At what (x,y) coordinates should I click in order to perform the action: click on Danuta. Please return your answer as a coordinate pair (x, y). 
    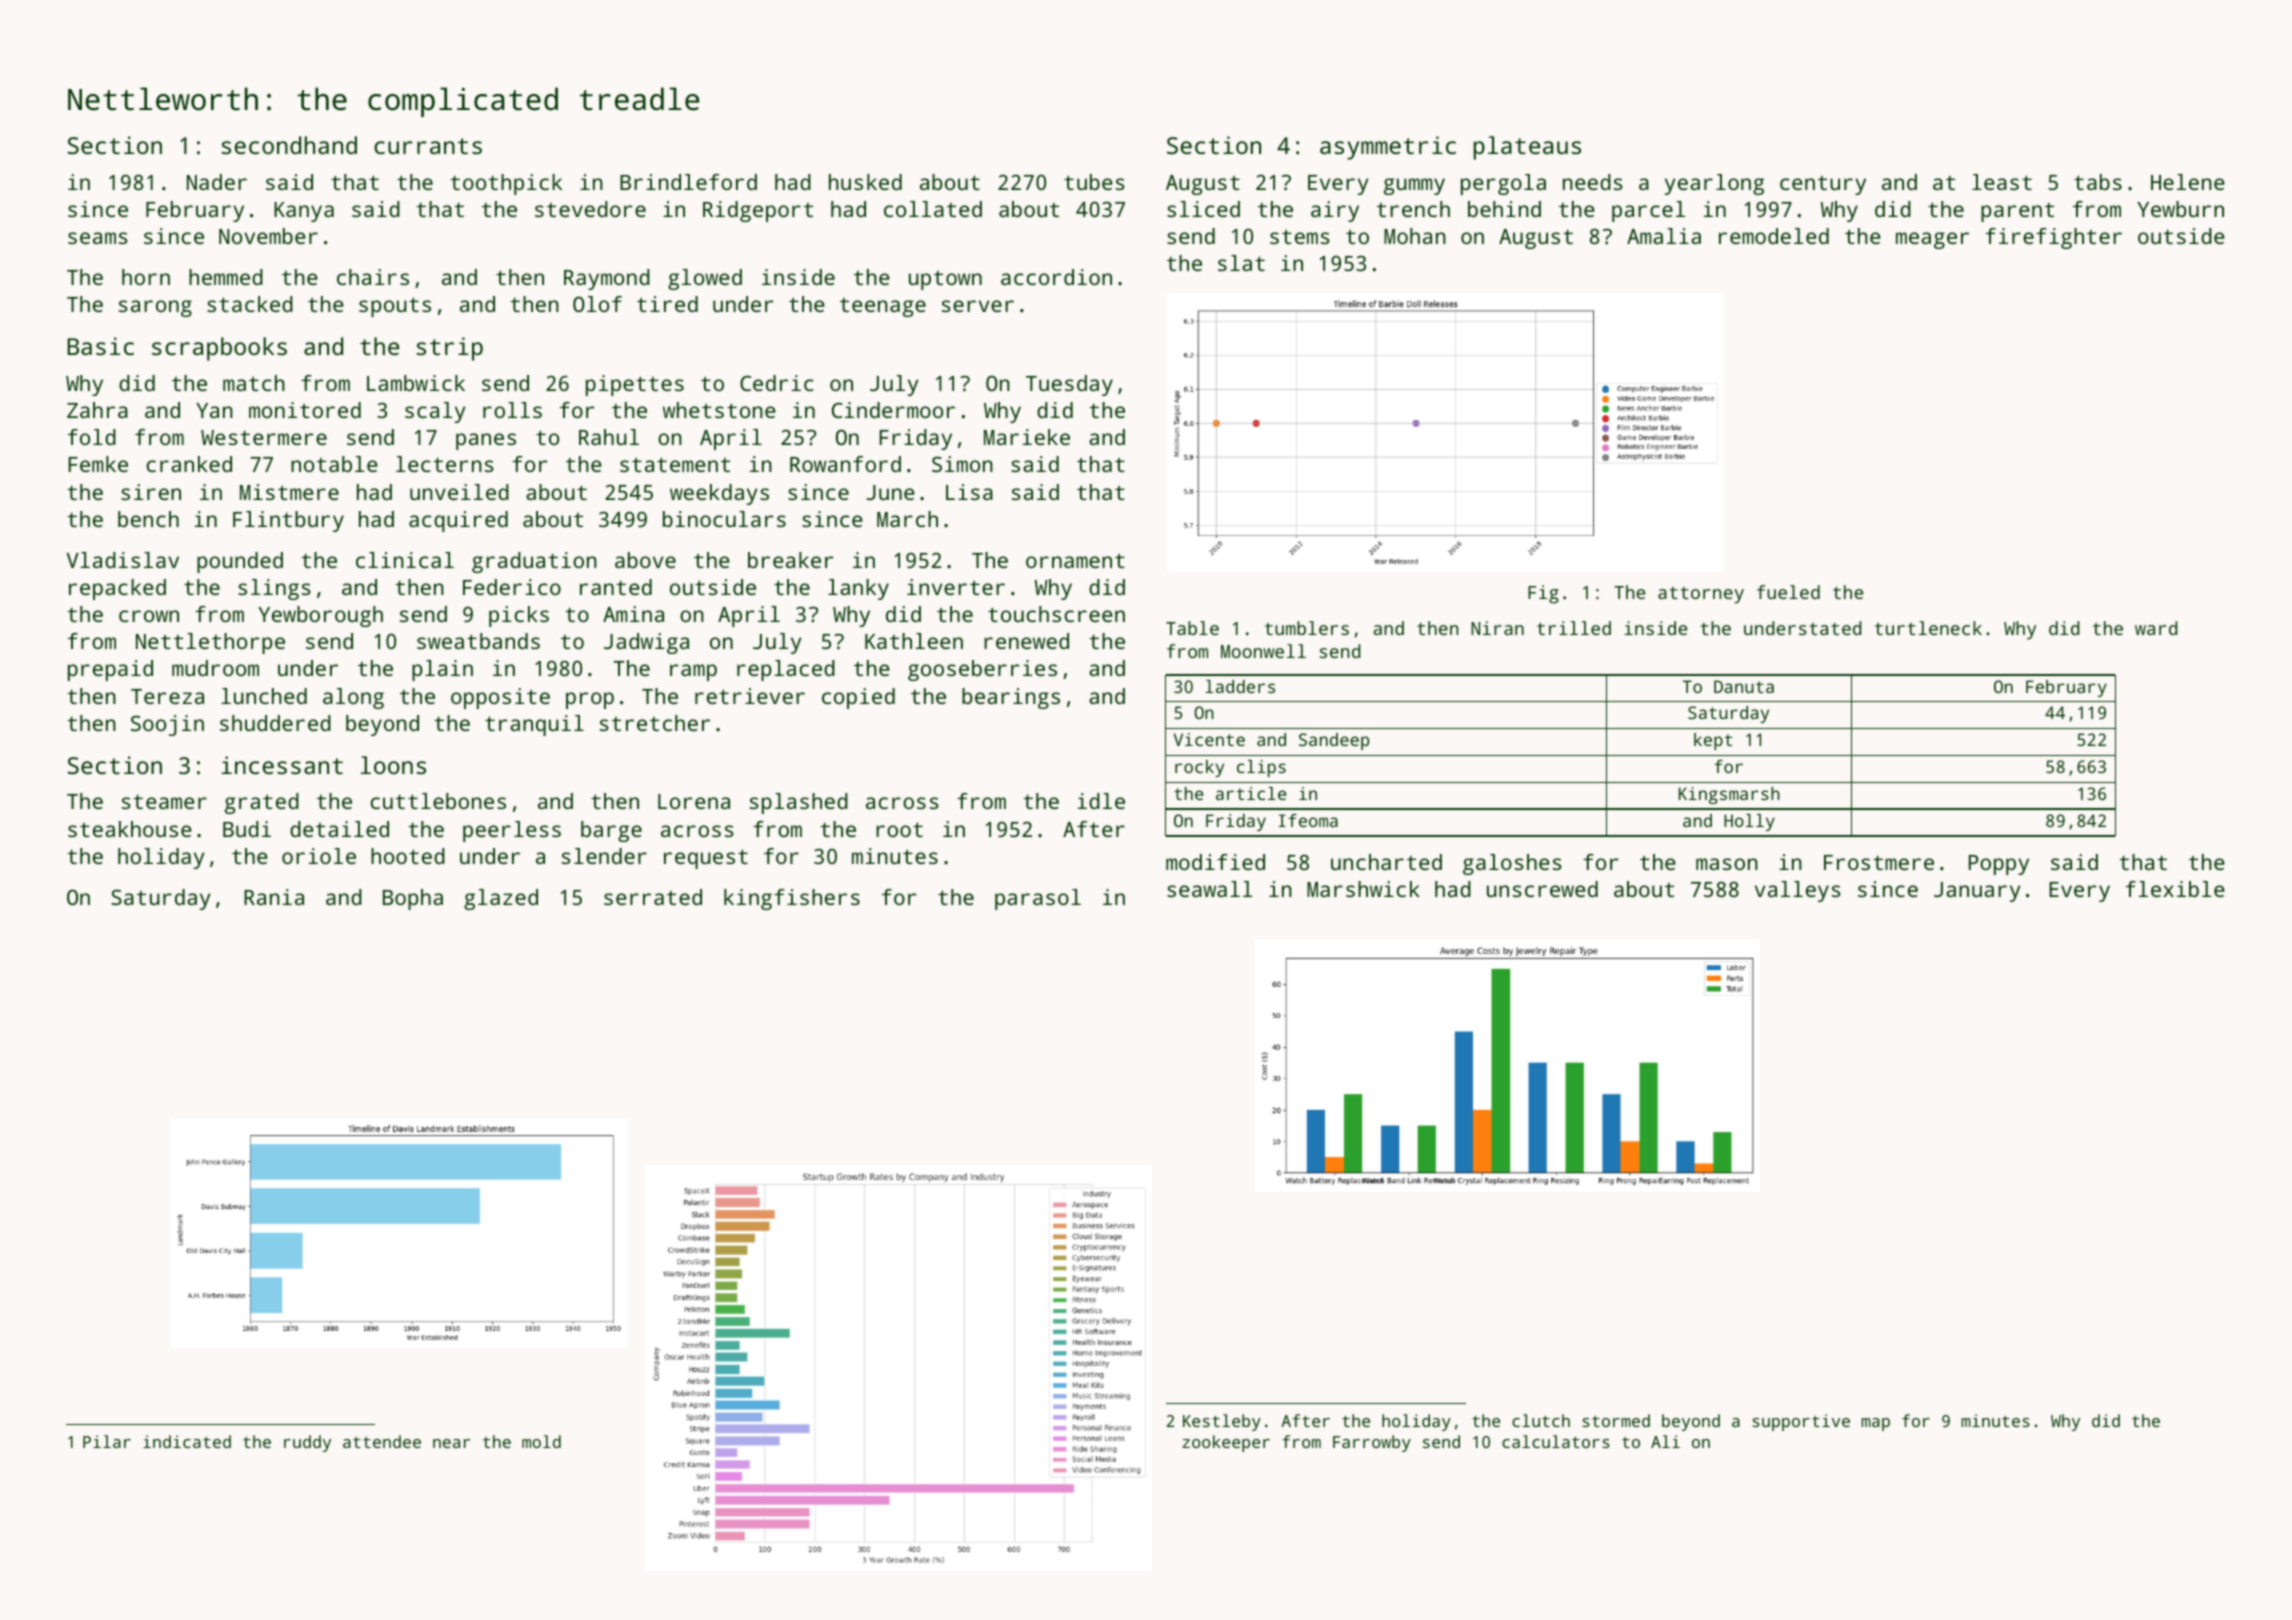
    Looking at the image, I should click on (1744, 686).
